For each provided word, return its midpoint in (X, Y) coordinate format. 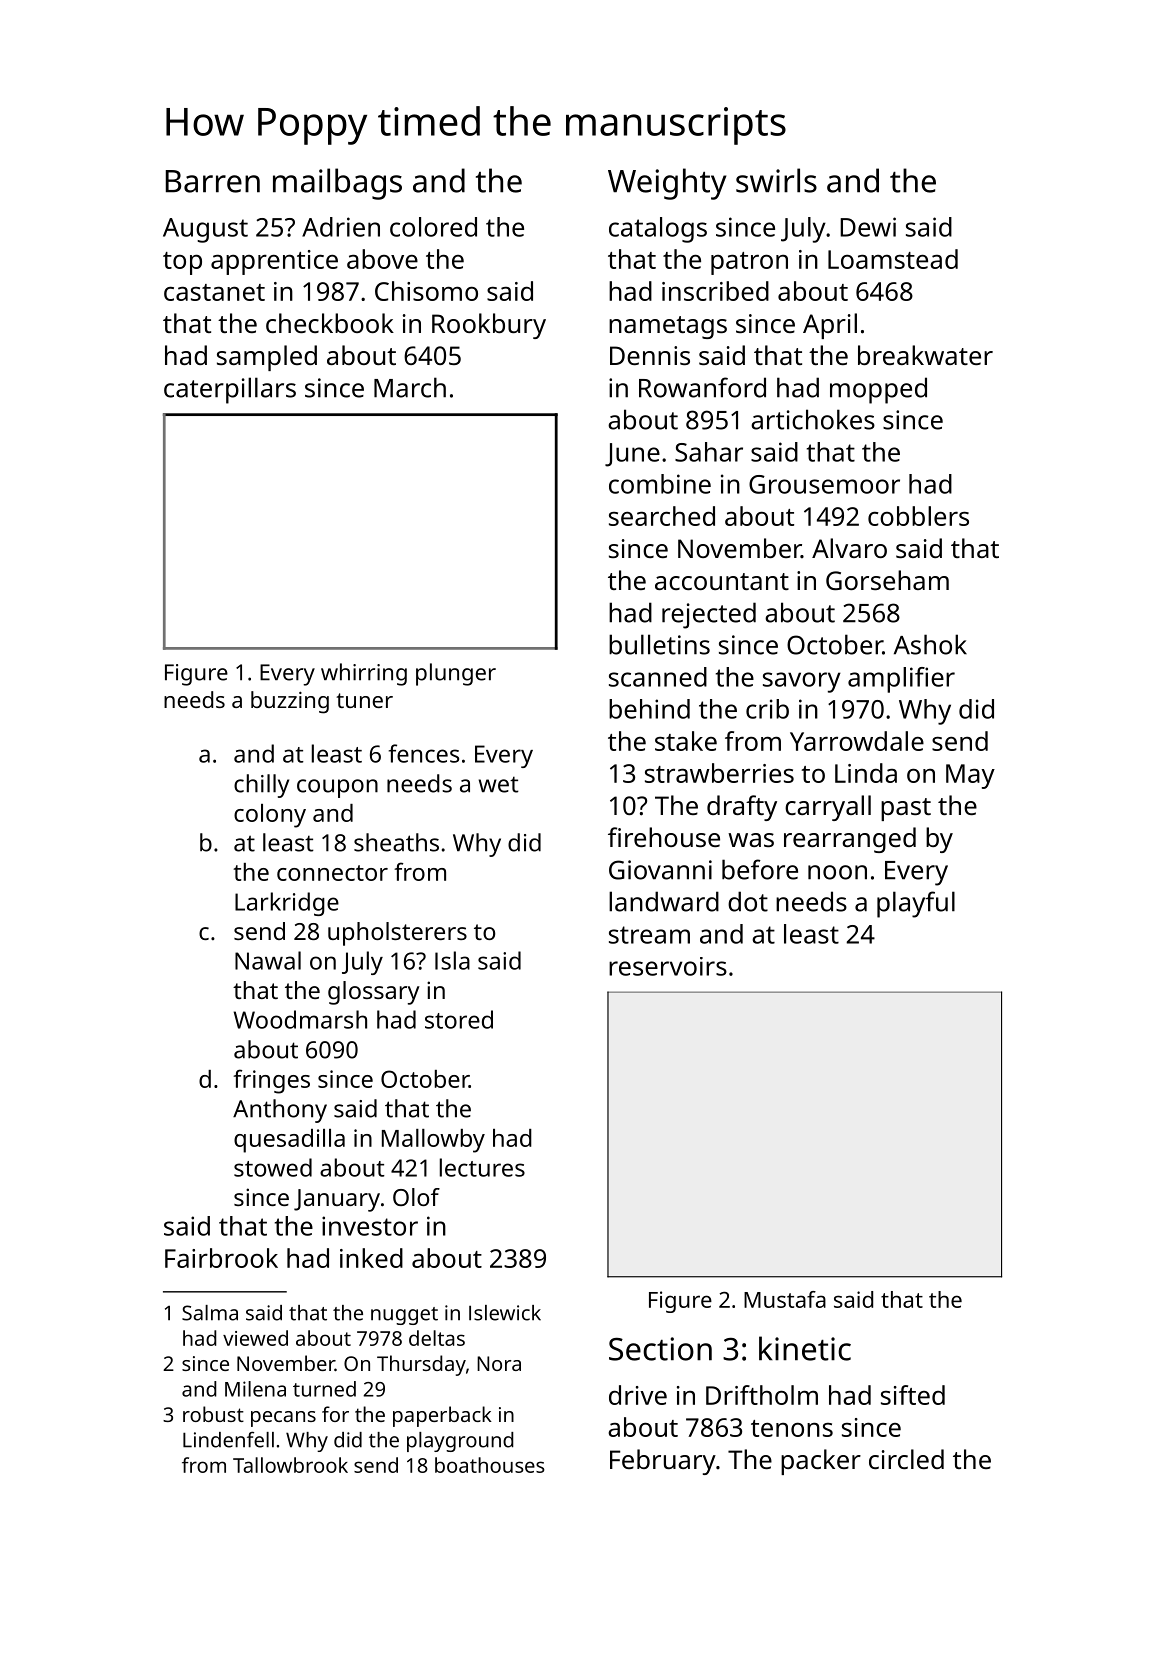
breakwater (925, 355)
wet (499, 784)
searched (662, 516)
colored (433, 227)
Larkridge (287, 904)
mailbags (337, 184)
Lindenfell (228, 1439)
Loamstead (893, 259)
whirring (364, 674)
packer (821, 1462)
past (906, 809)
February (663, 1462)
